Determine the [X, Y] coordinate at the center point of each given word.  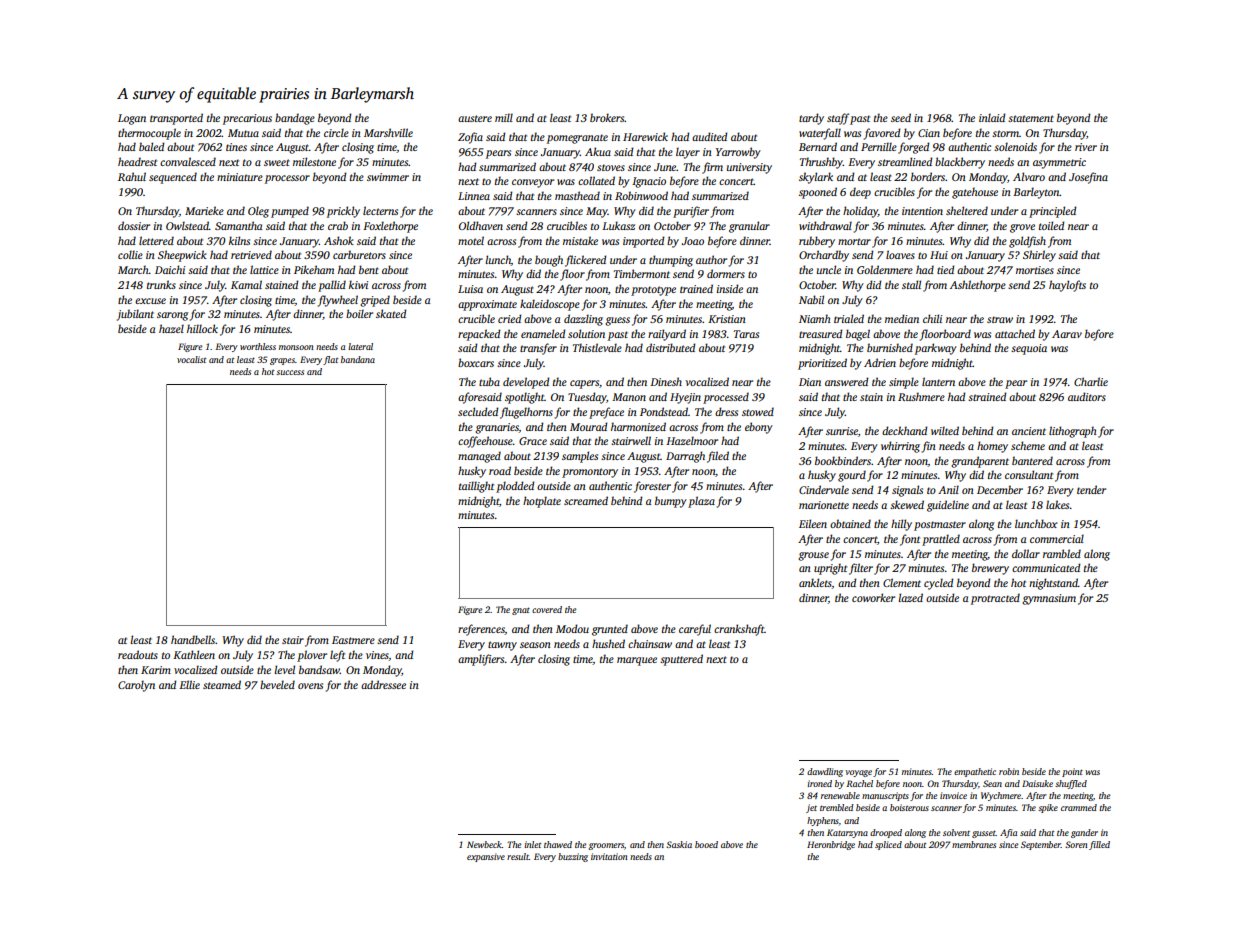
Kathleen [194, 654]
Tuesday [587, 398]
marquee [637, 661]
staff [838, 119]
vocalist [192, 359]
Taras [746, 334]
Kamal [246, 284]
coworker [873, 597]
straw [1000, 319]
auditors [1087, 396]
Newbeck [484, 844]
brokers [607, 117]
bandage [295, 119]
